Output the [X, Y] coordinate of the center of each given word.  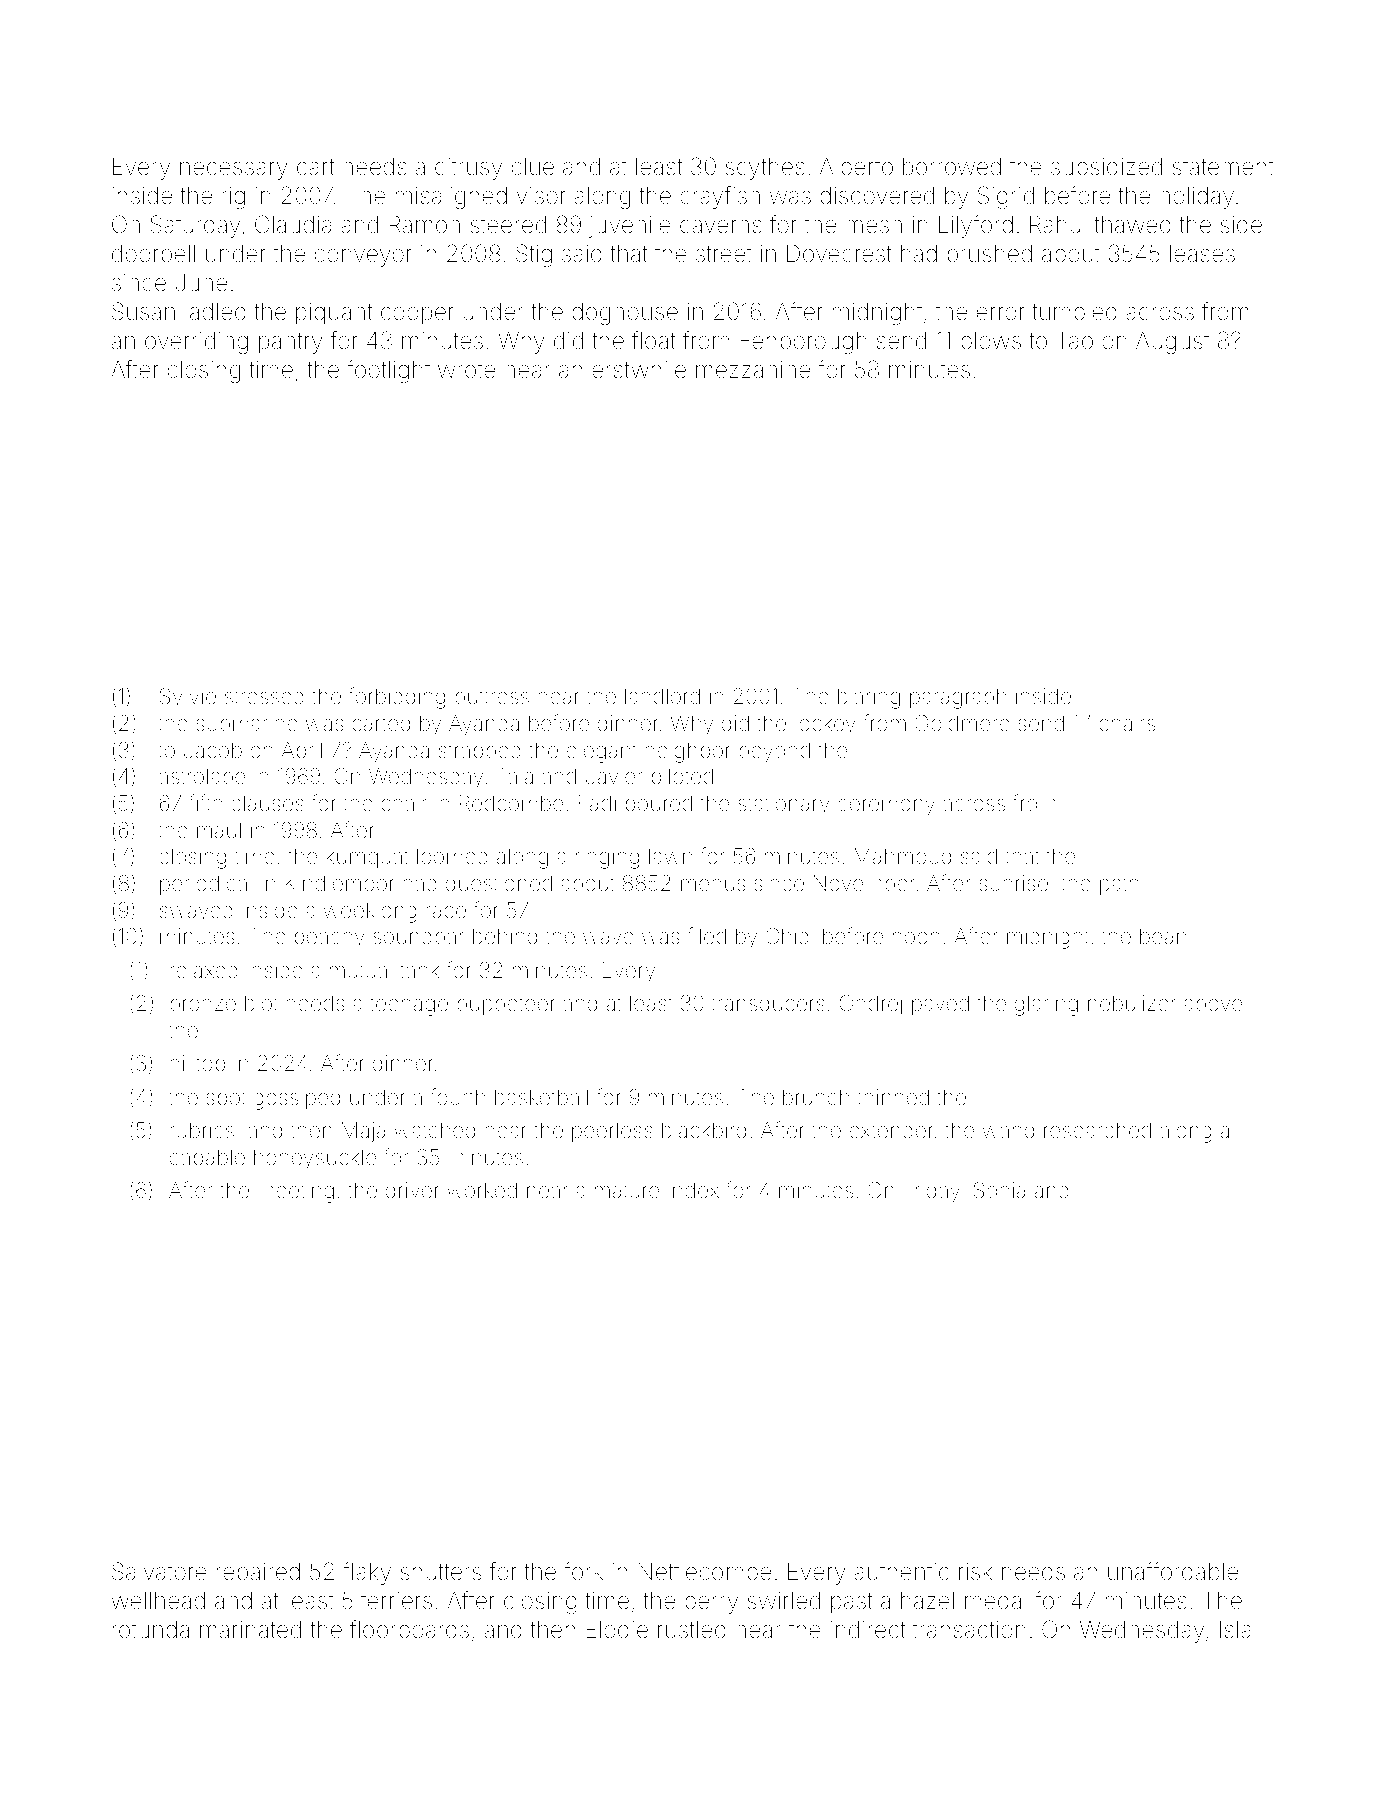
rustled [692, 1630]
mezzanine [753, 370]
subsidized [1106, 167]
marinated [250, 1630]
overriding [196, 343]
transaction [969, 1630]
